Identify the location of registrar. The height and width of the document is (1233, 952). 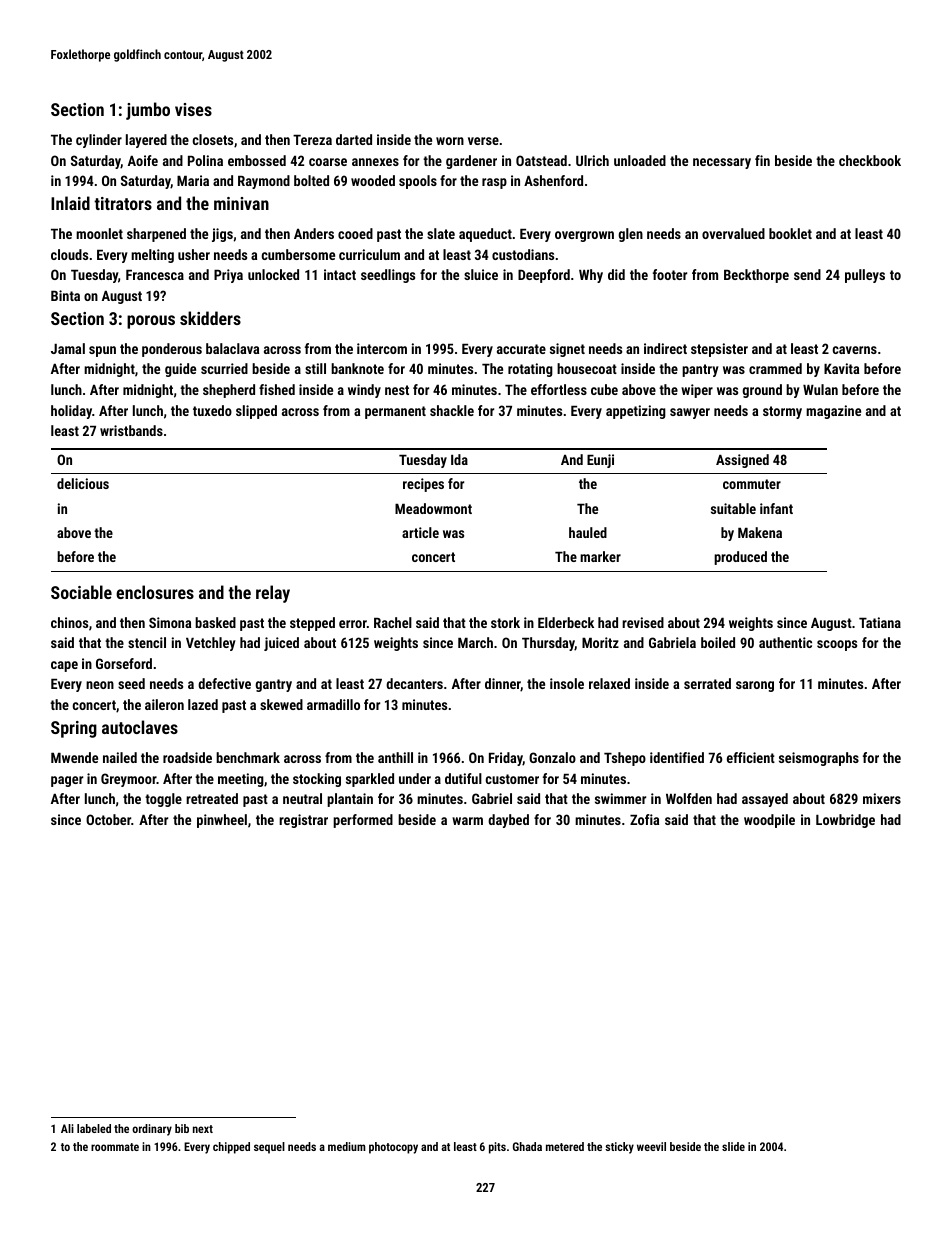
(303, 821).
